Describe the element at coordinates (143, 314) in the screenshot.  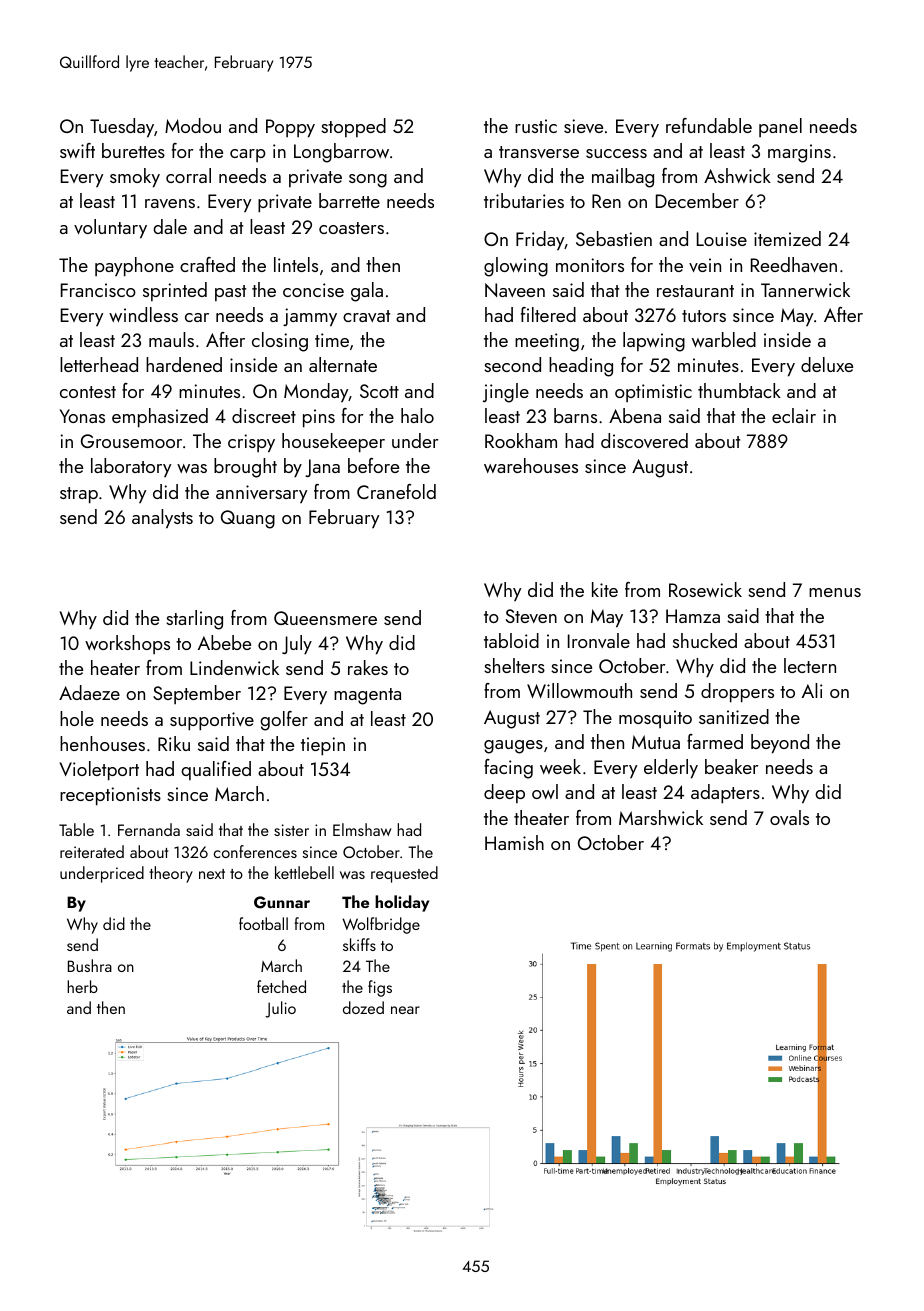
I see `windless` at that location.
